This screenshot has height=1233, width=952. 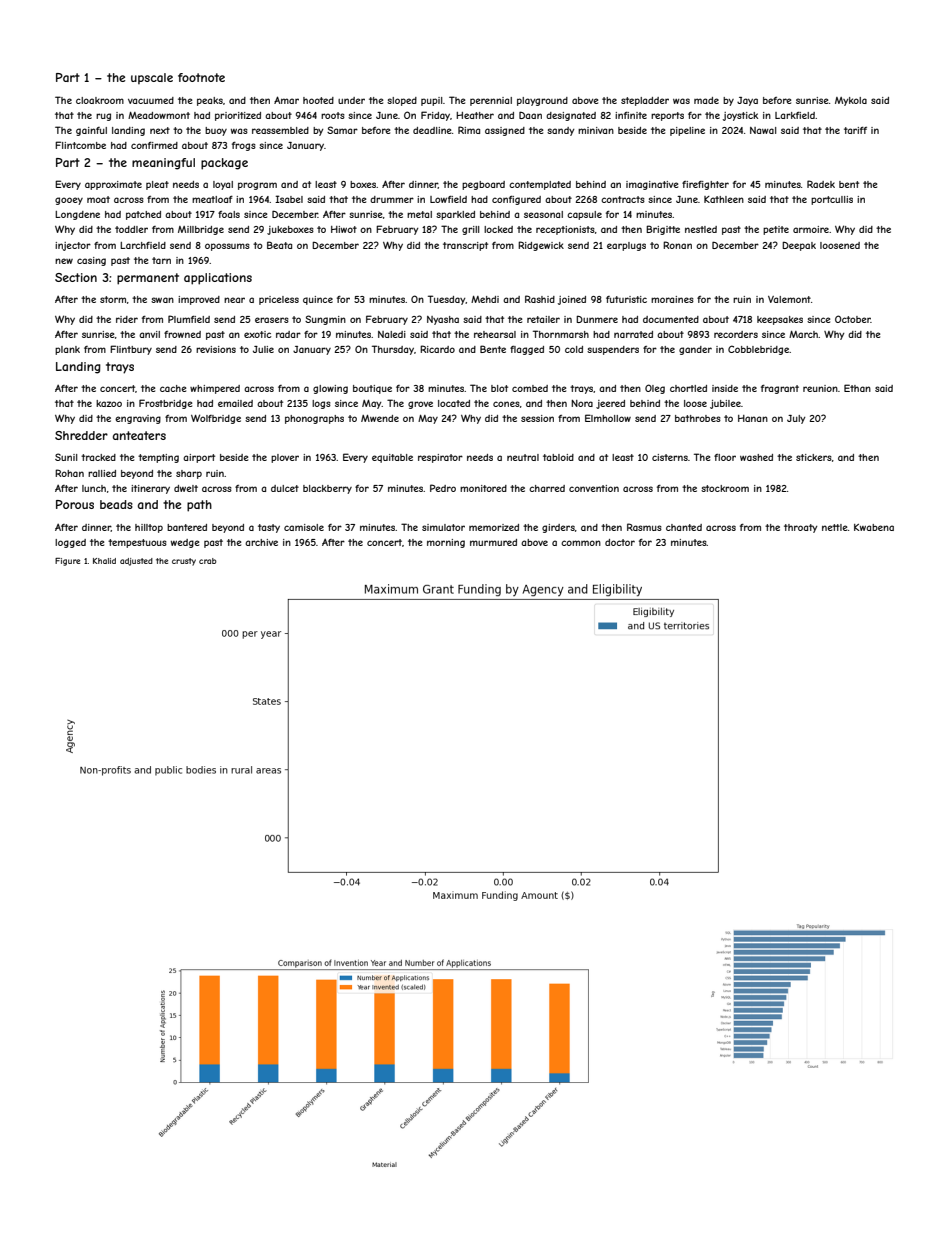 I want to click on pipeline, so click(x=687, y=131).
